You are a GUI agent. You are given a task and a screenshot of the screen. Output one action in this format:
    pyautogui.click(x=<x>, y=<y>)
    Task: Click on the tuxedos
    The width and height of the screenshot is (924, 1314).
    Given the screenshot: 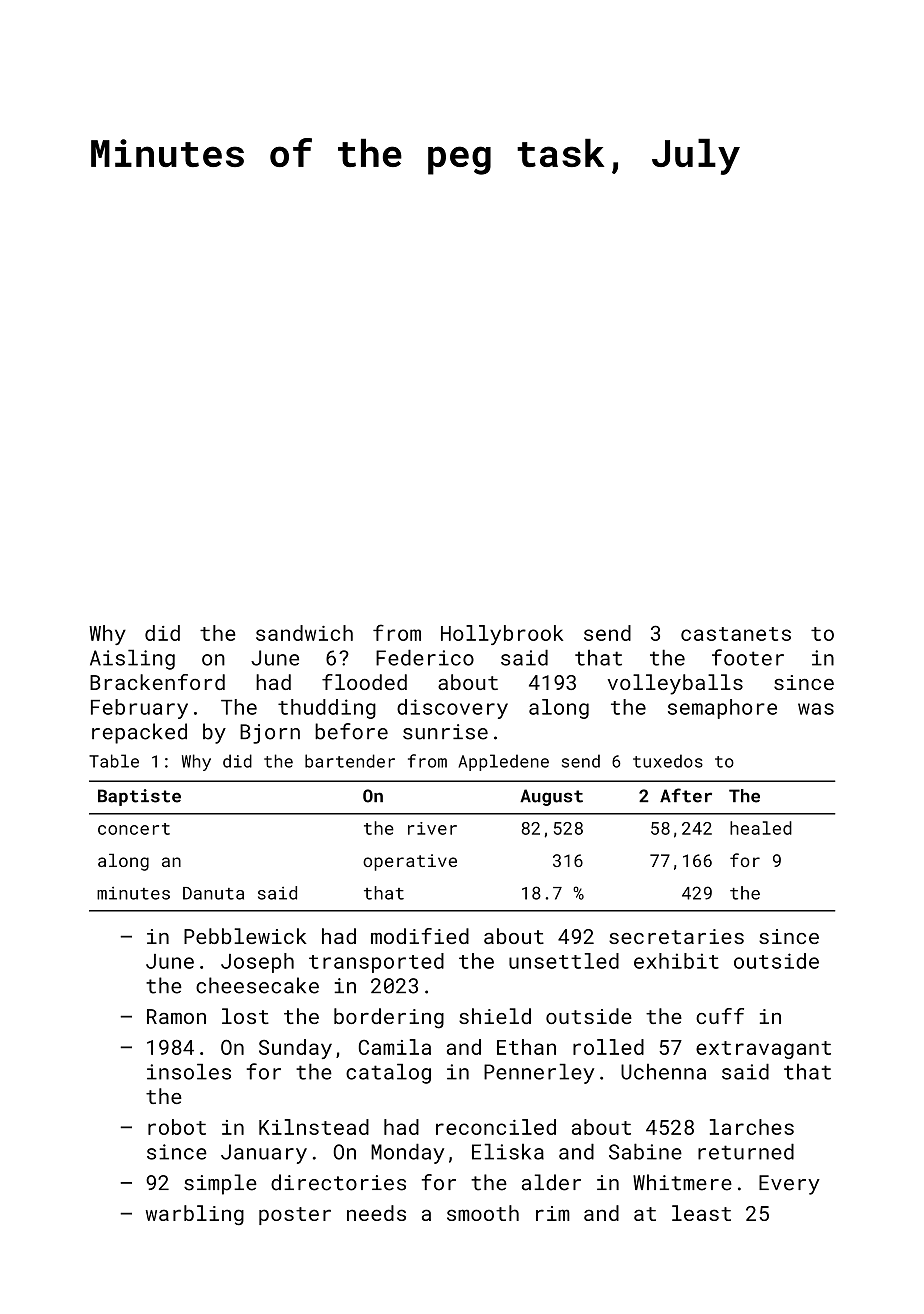 What is the action you would take?
    pyautogui.click(x=668, y=761)
